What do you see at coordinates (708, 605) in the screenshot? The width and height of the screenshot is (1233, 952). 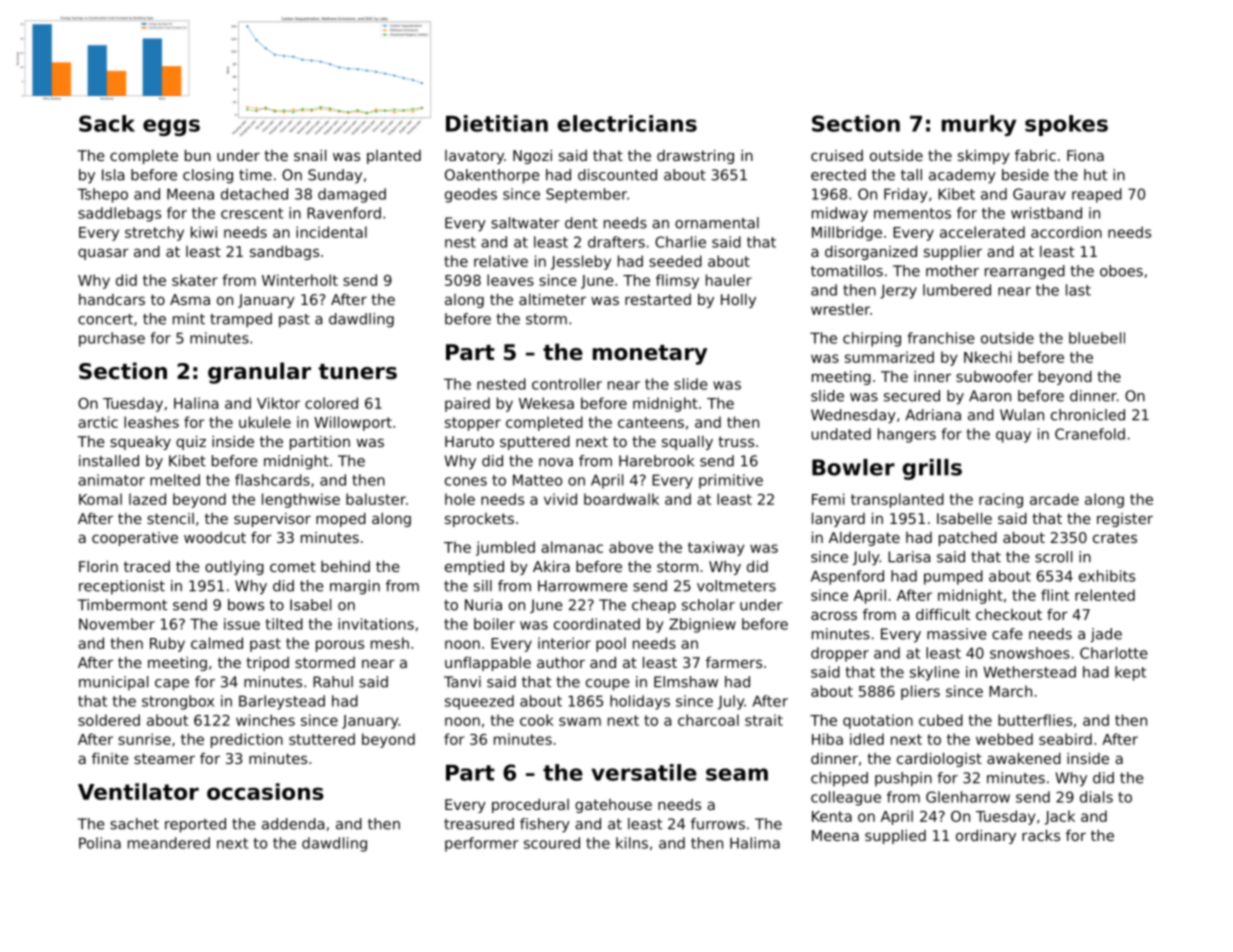 I see `scholar` at bounding box center [708, 605].
